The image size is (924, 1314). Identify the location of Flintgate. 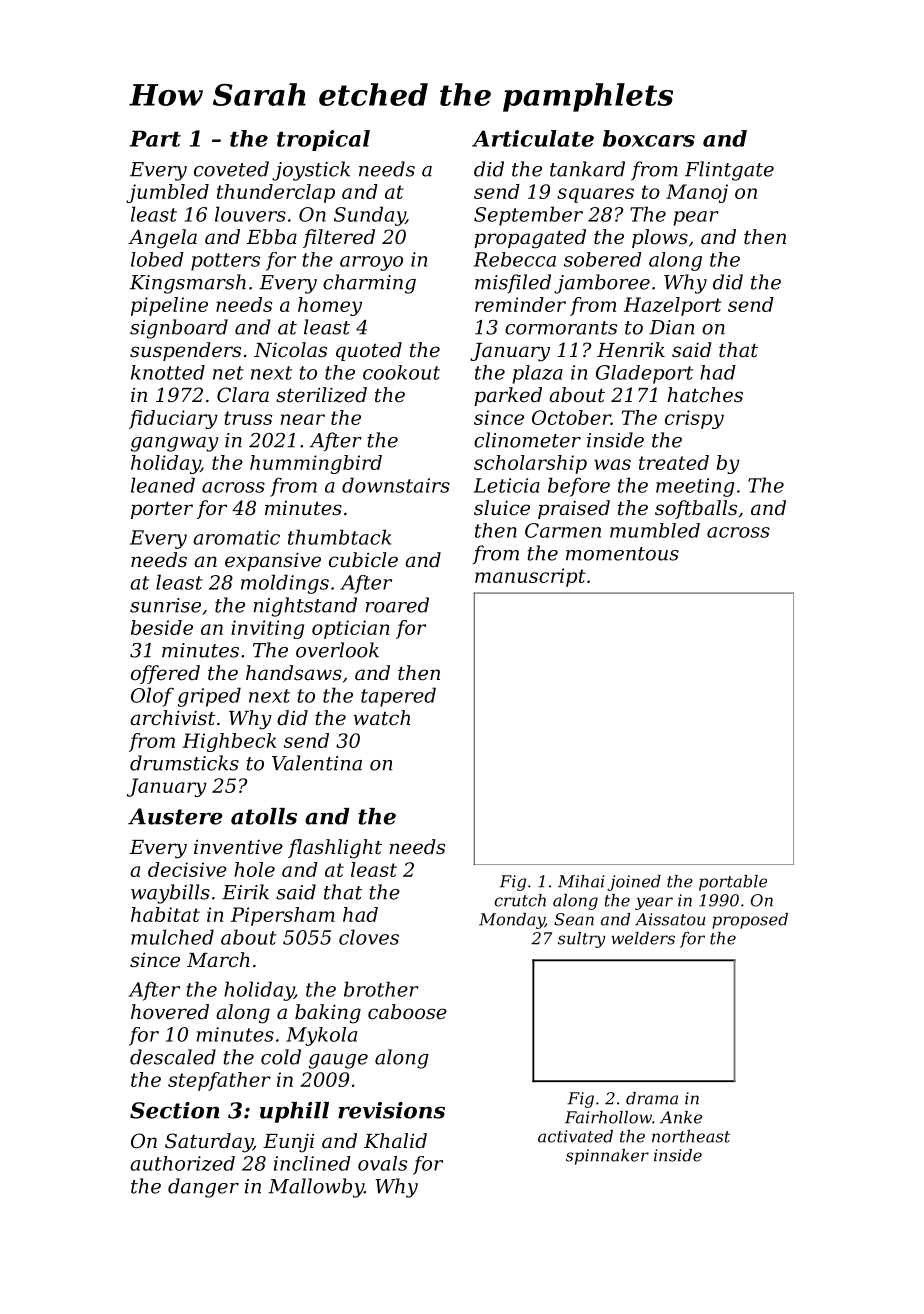
(729, 171).
